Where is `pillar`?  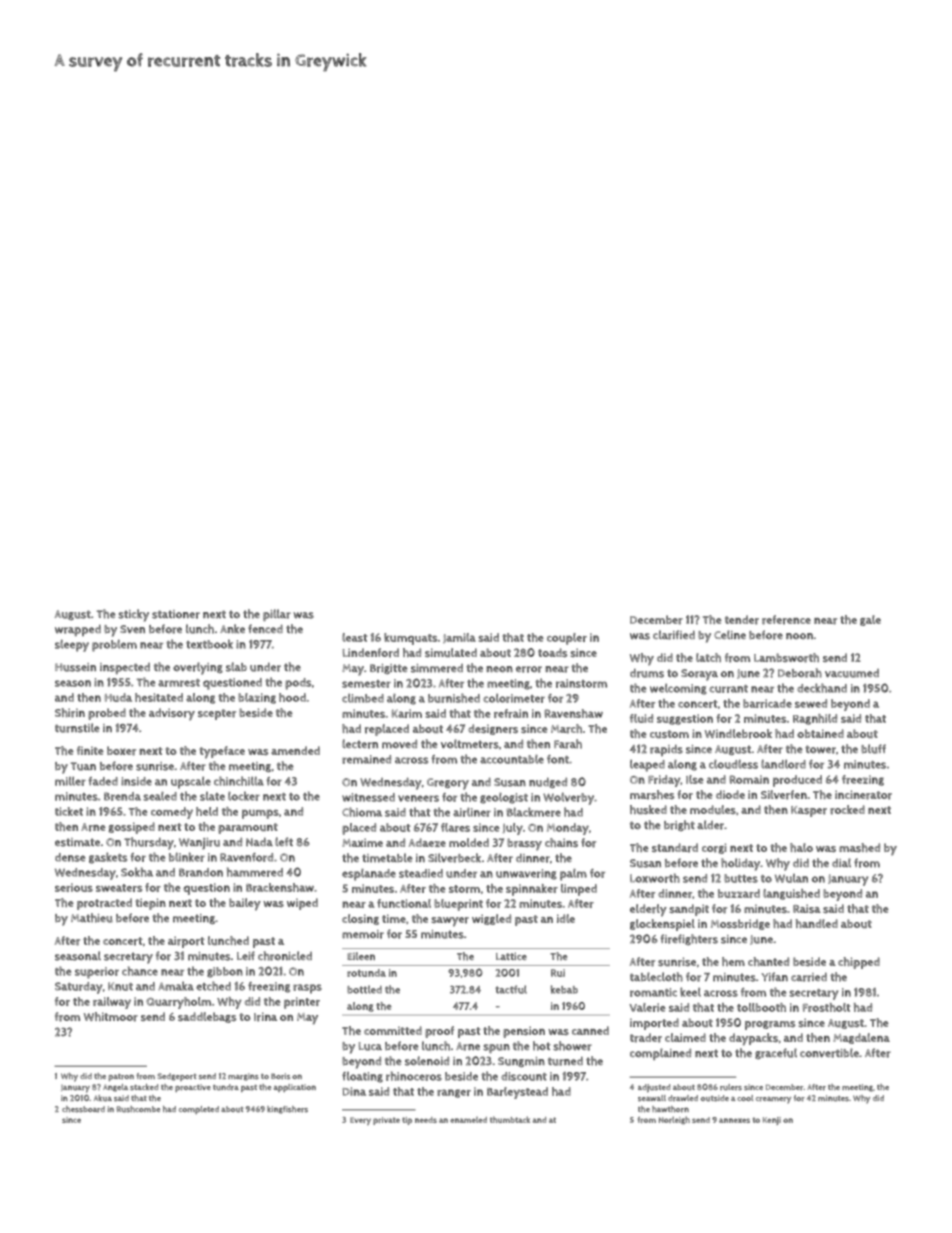 pillar is located at coordinates (277, 615).
